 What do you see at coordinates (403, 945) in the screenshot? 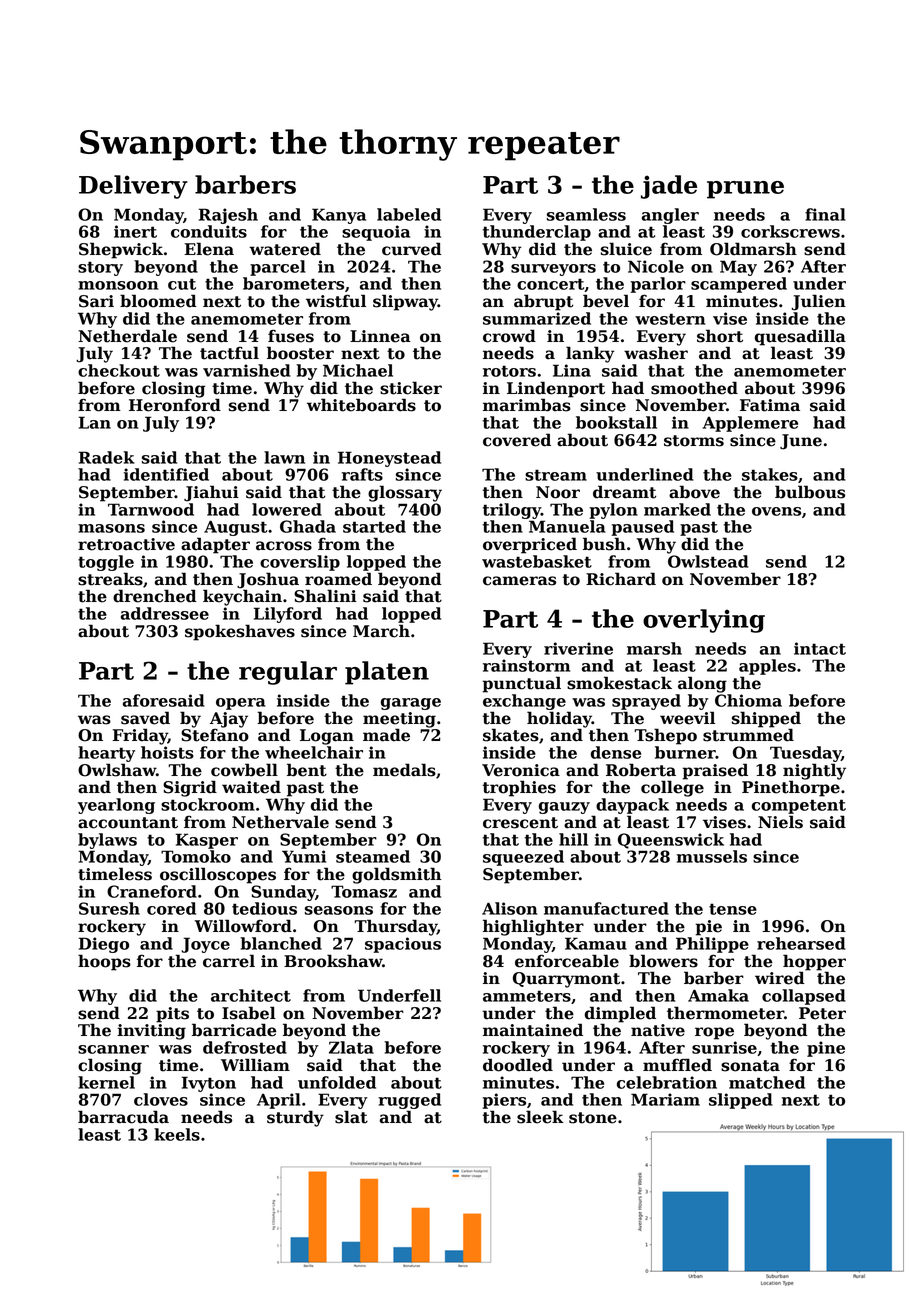
I see `spacious` at bounding box center [403, 945].
